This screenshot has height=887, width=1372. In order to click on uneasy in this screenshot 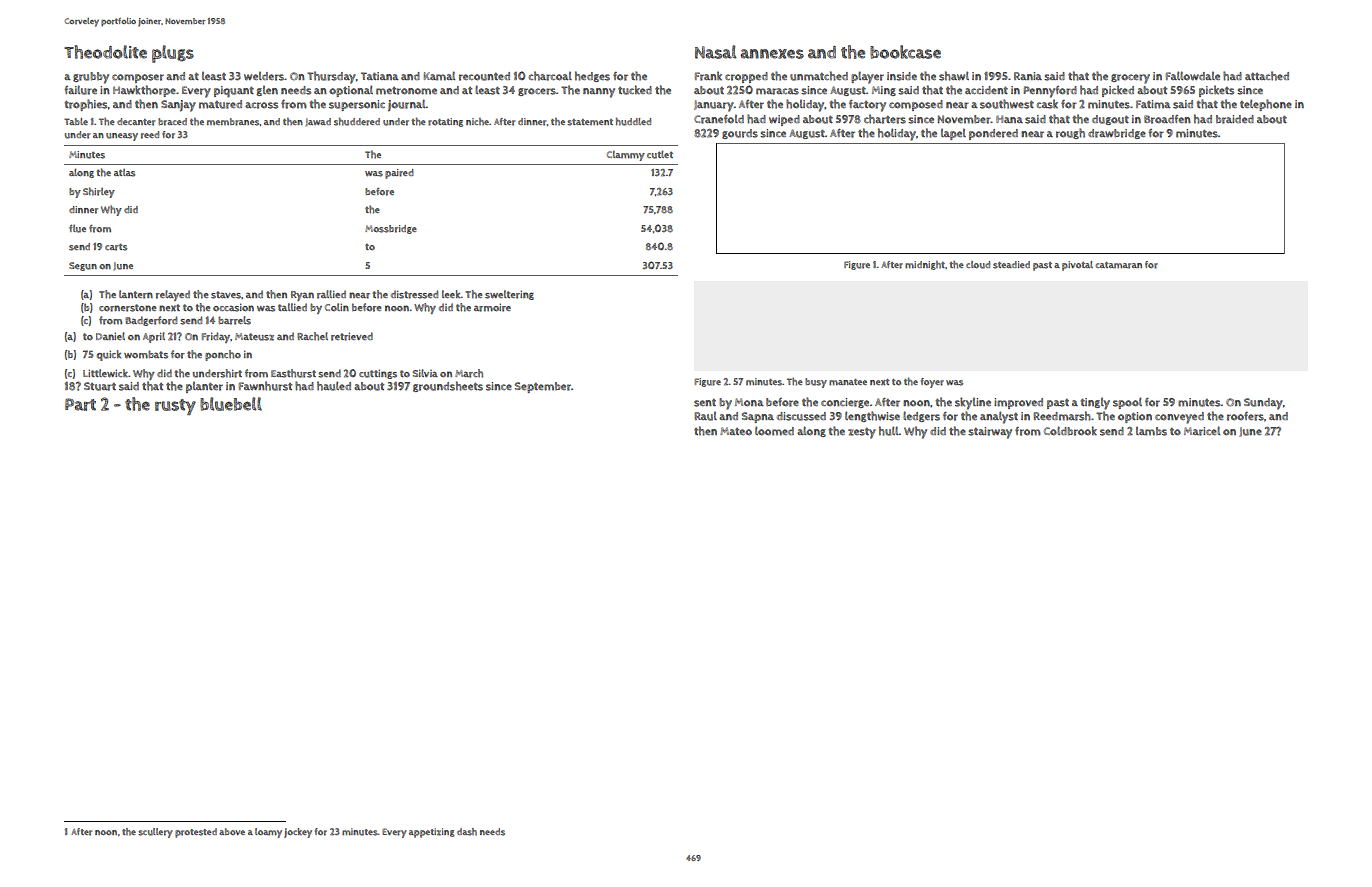, I will do `click(122, 137)`.
